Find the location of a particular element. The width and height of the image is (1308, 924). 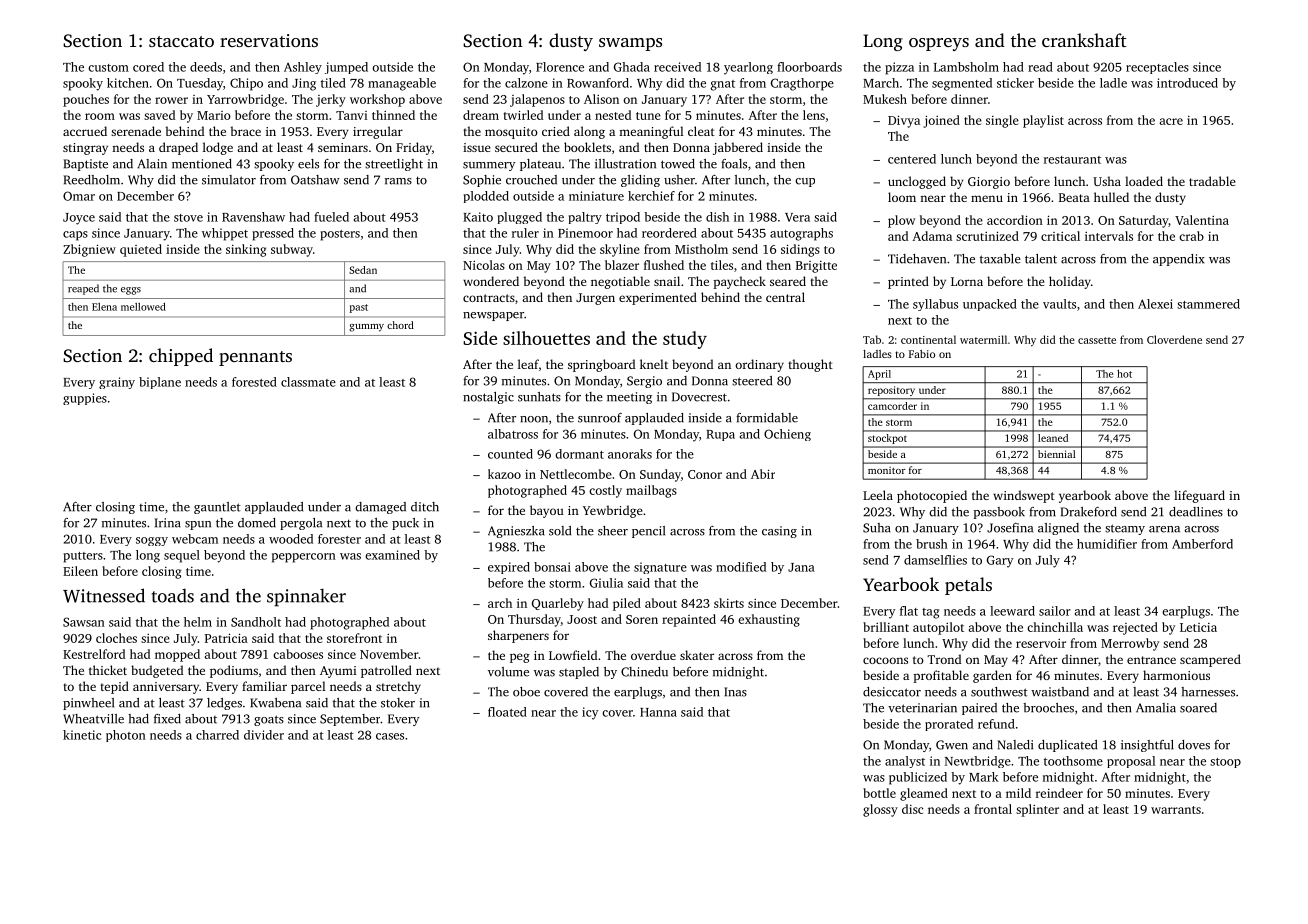

plodded is located at coordinates (486, 197).
